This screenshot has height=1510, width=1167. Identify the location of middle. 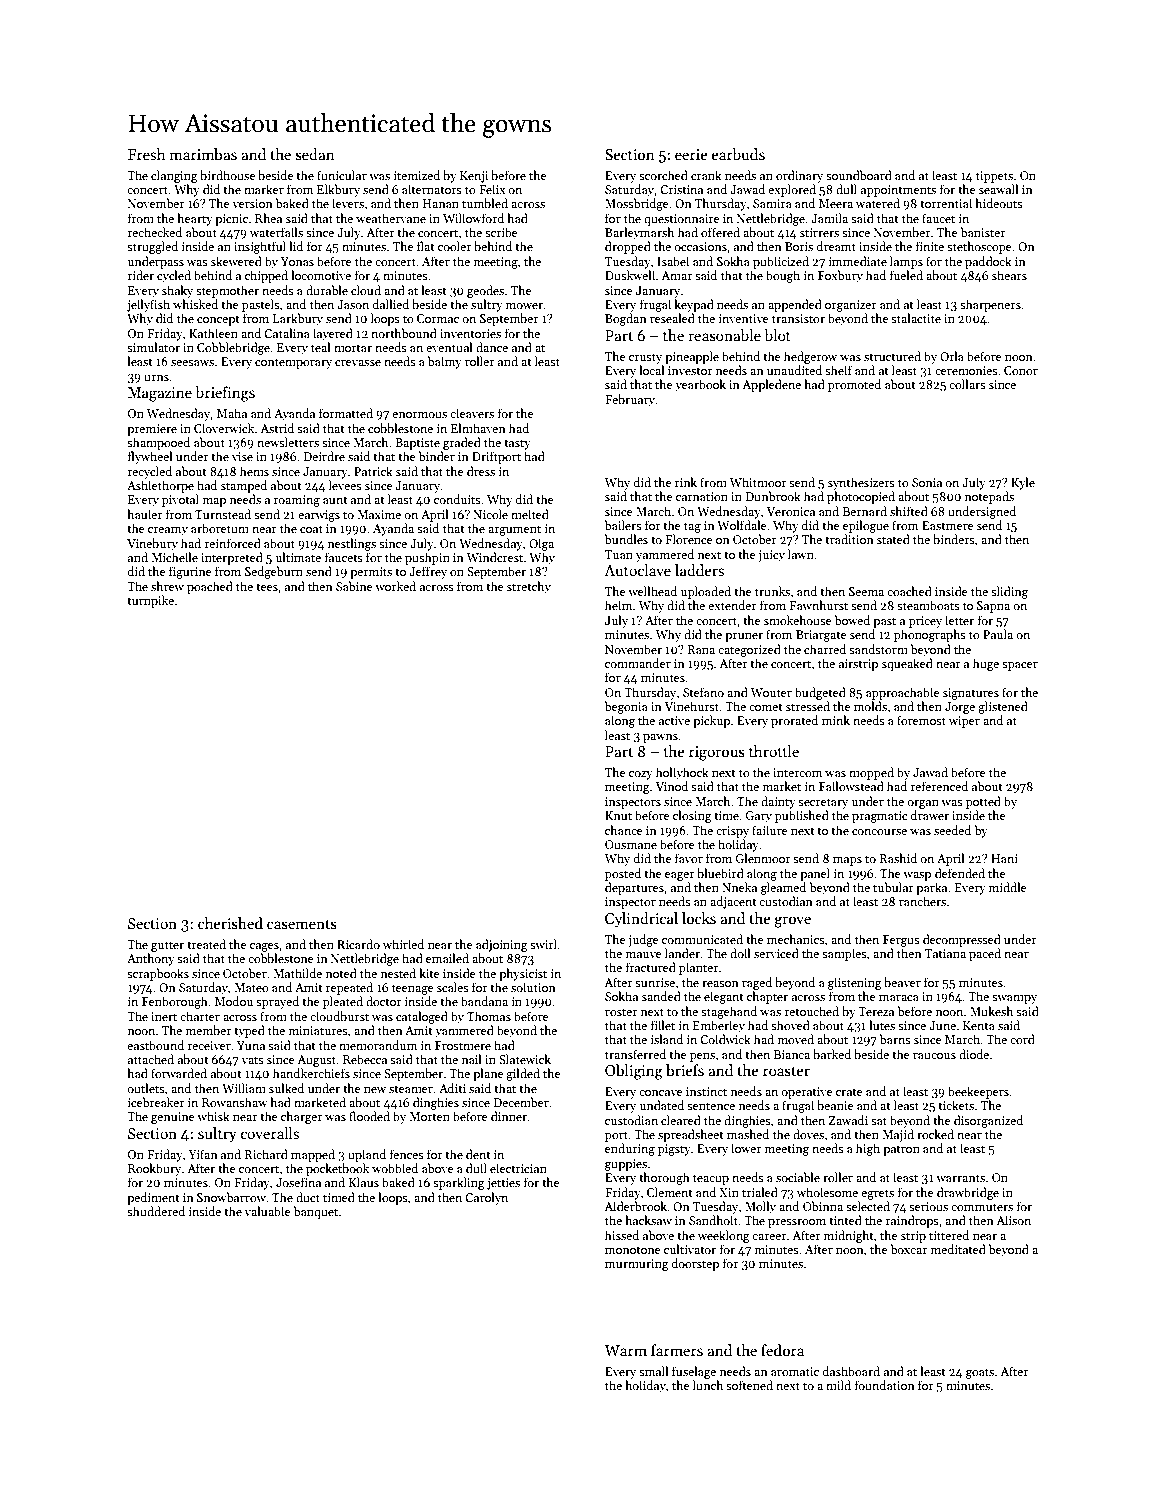
(1008, 887).
